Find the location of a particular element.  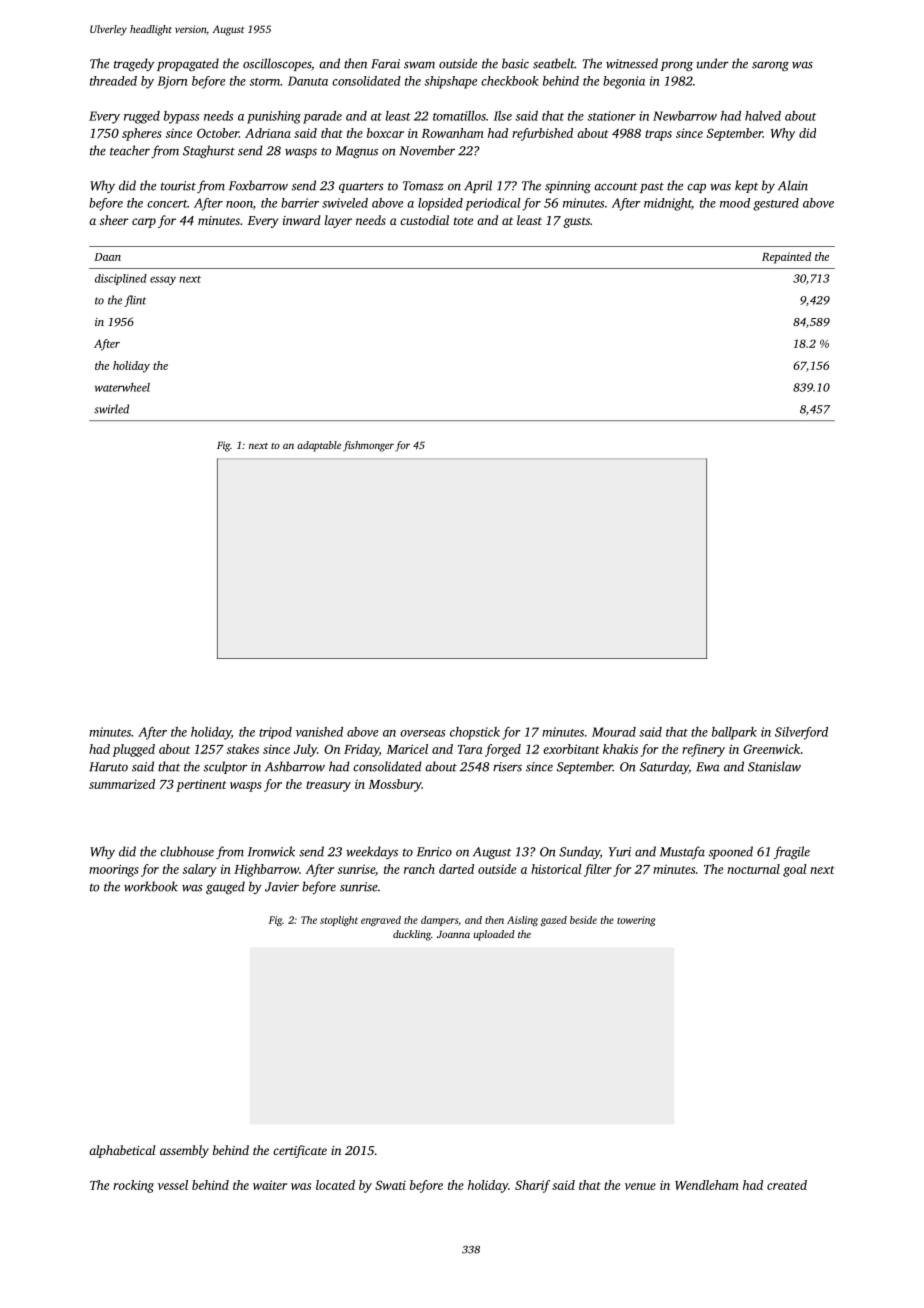

propagated is located at coordinates (188, 65).
